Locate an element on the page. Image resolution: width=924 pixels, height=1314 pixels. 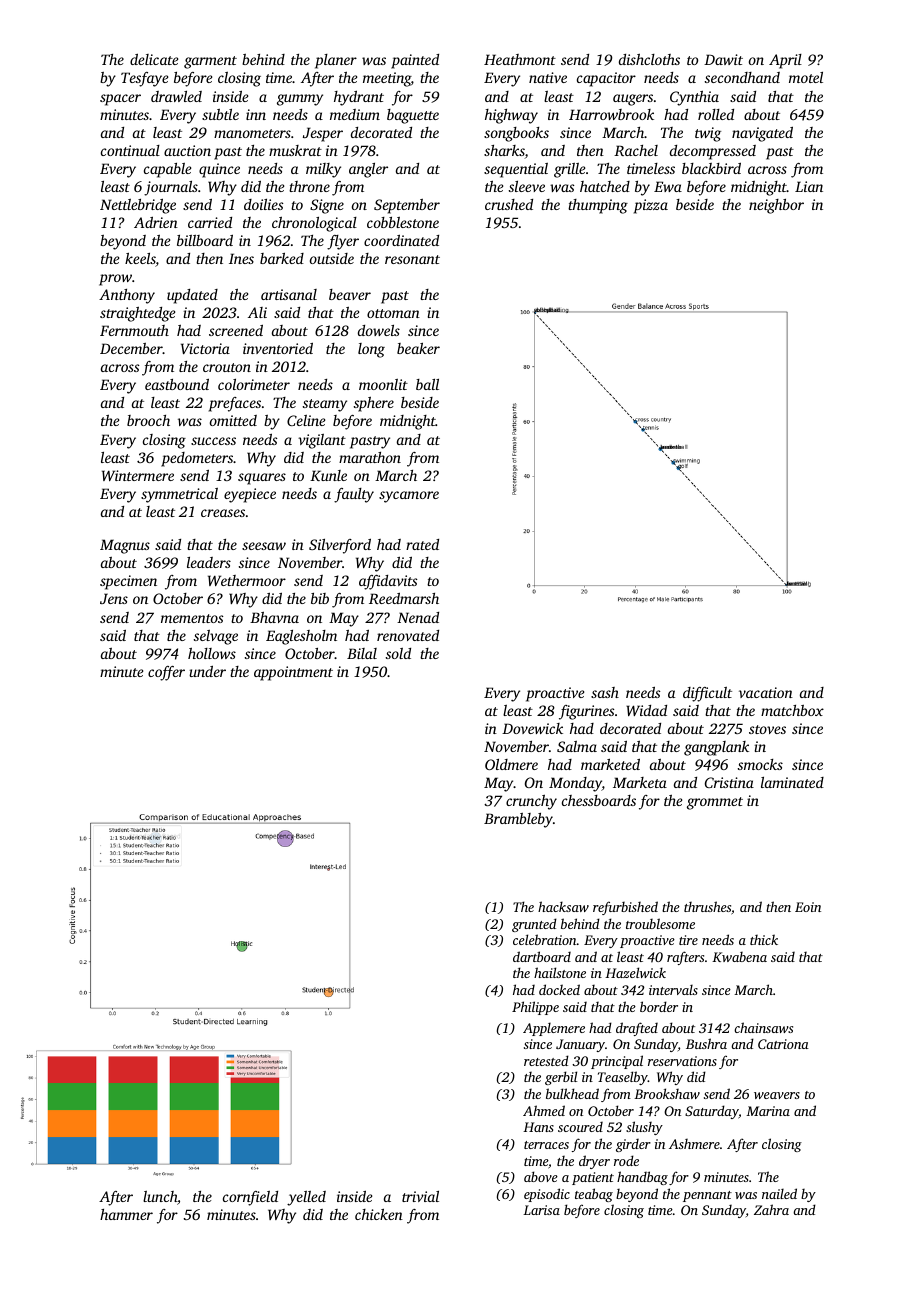
garment is located at coordinates (210, 62).
